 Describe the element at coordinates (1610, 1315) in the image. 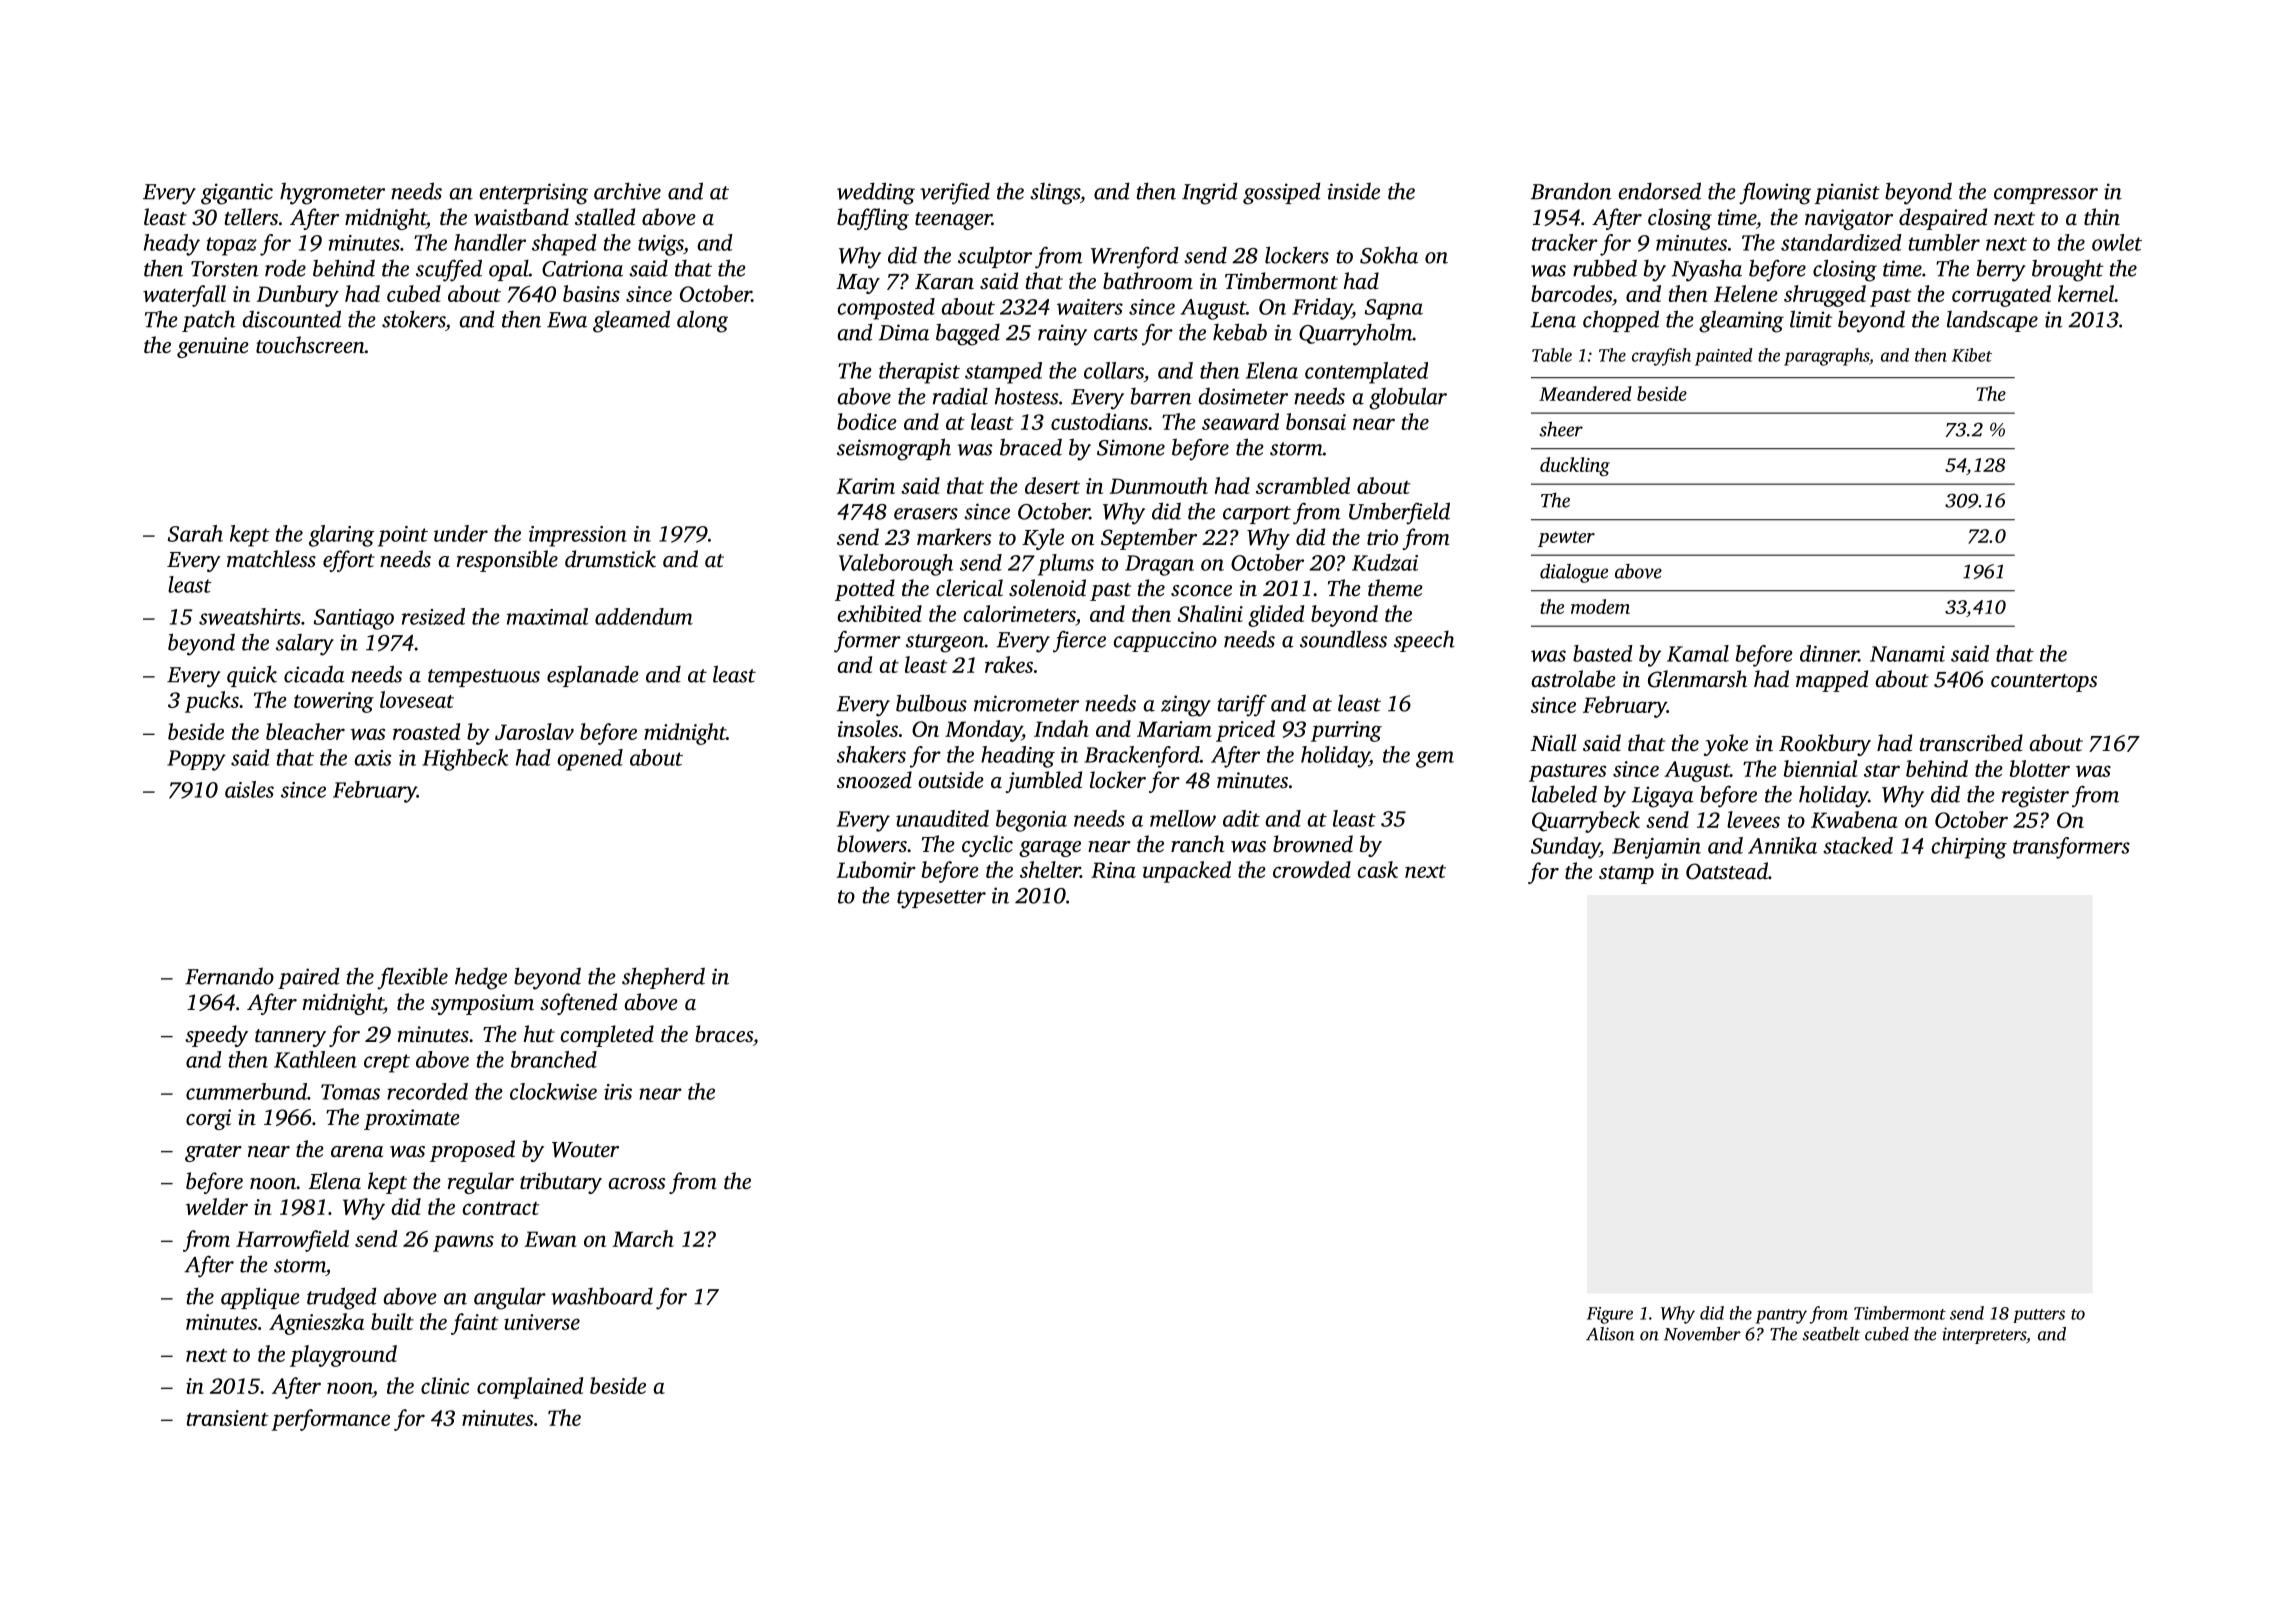

I see `Figure` at that location.
